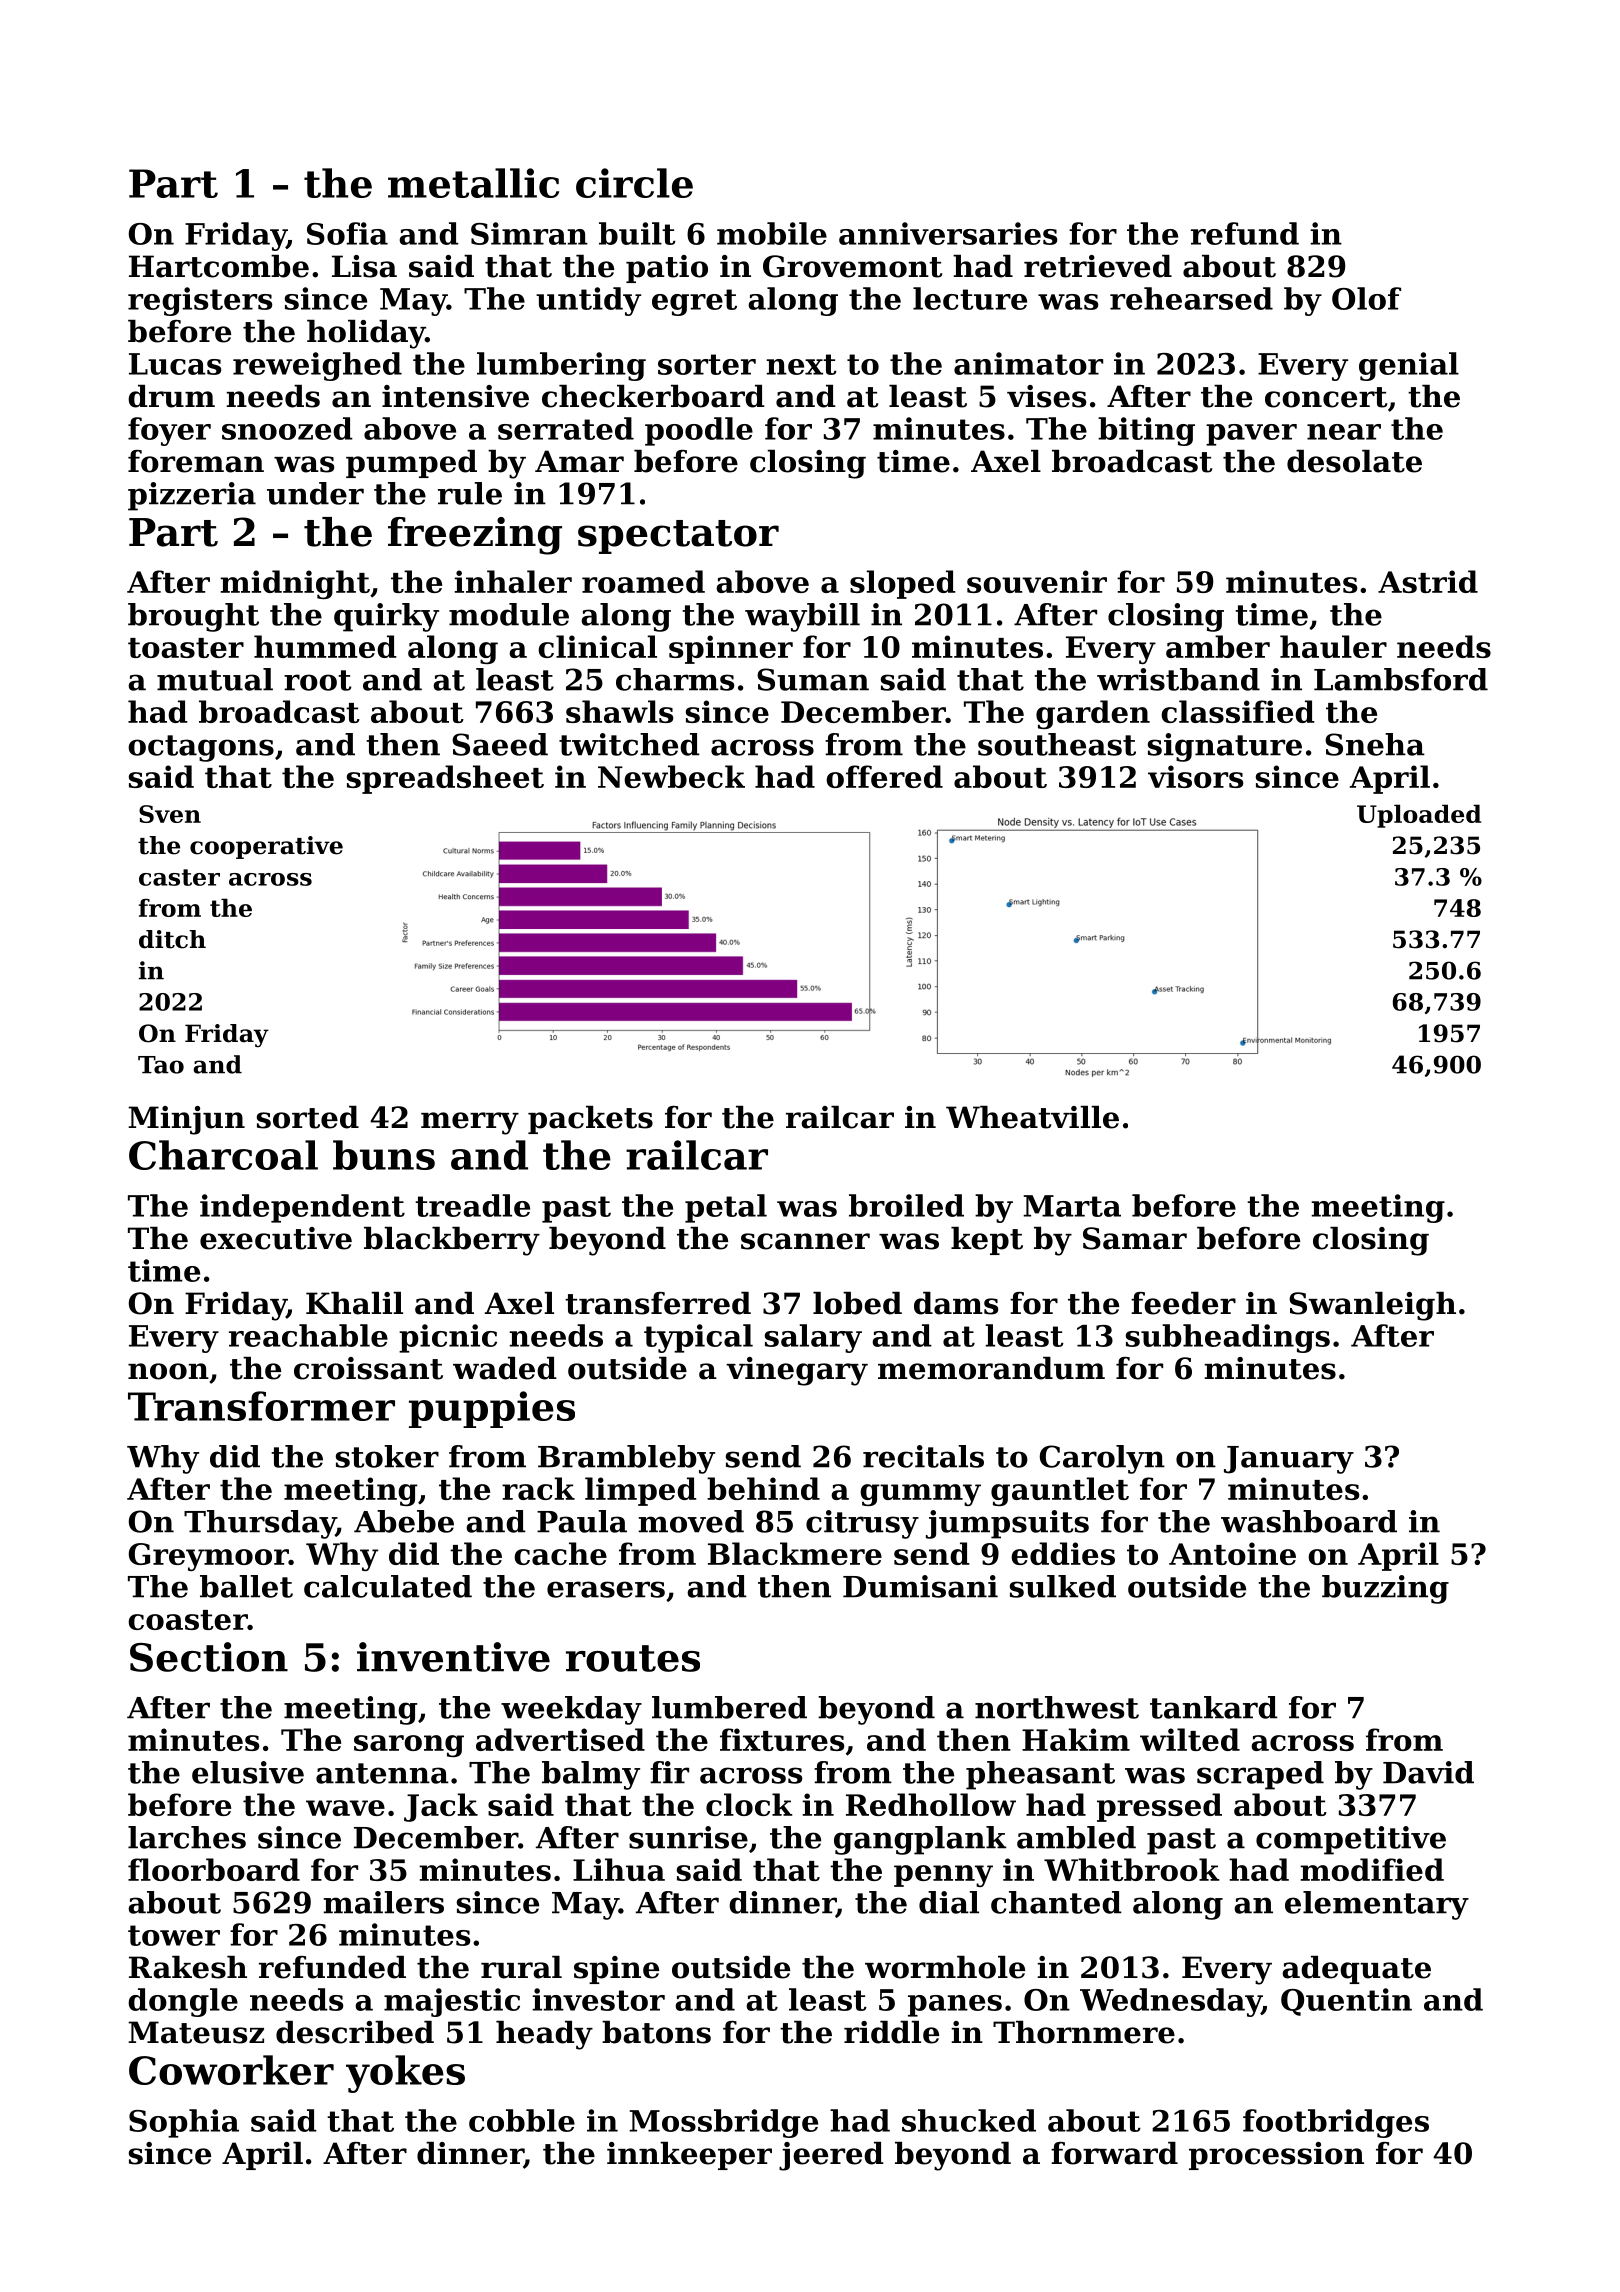 The image size is (1620, 2292). What do you see at coordinates (675, 679) in the image?
I see `charms` at bounding box center [675, 679].
